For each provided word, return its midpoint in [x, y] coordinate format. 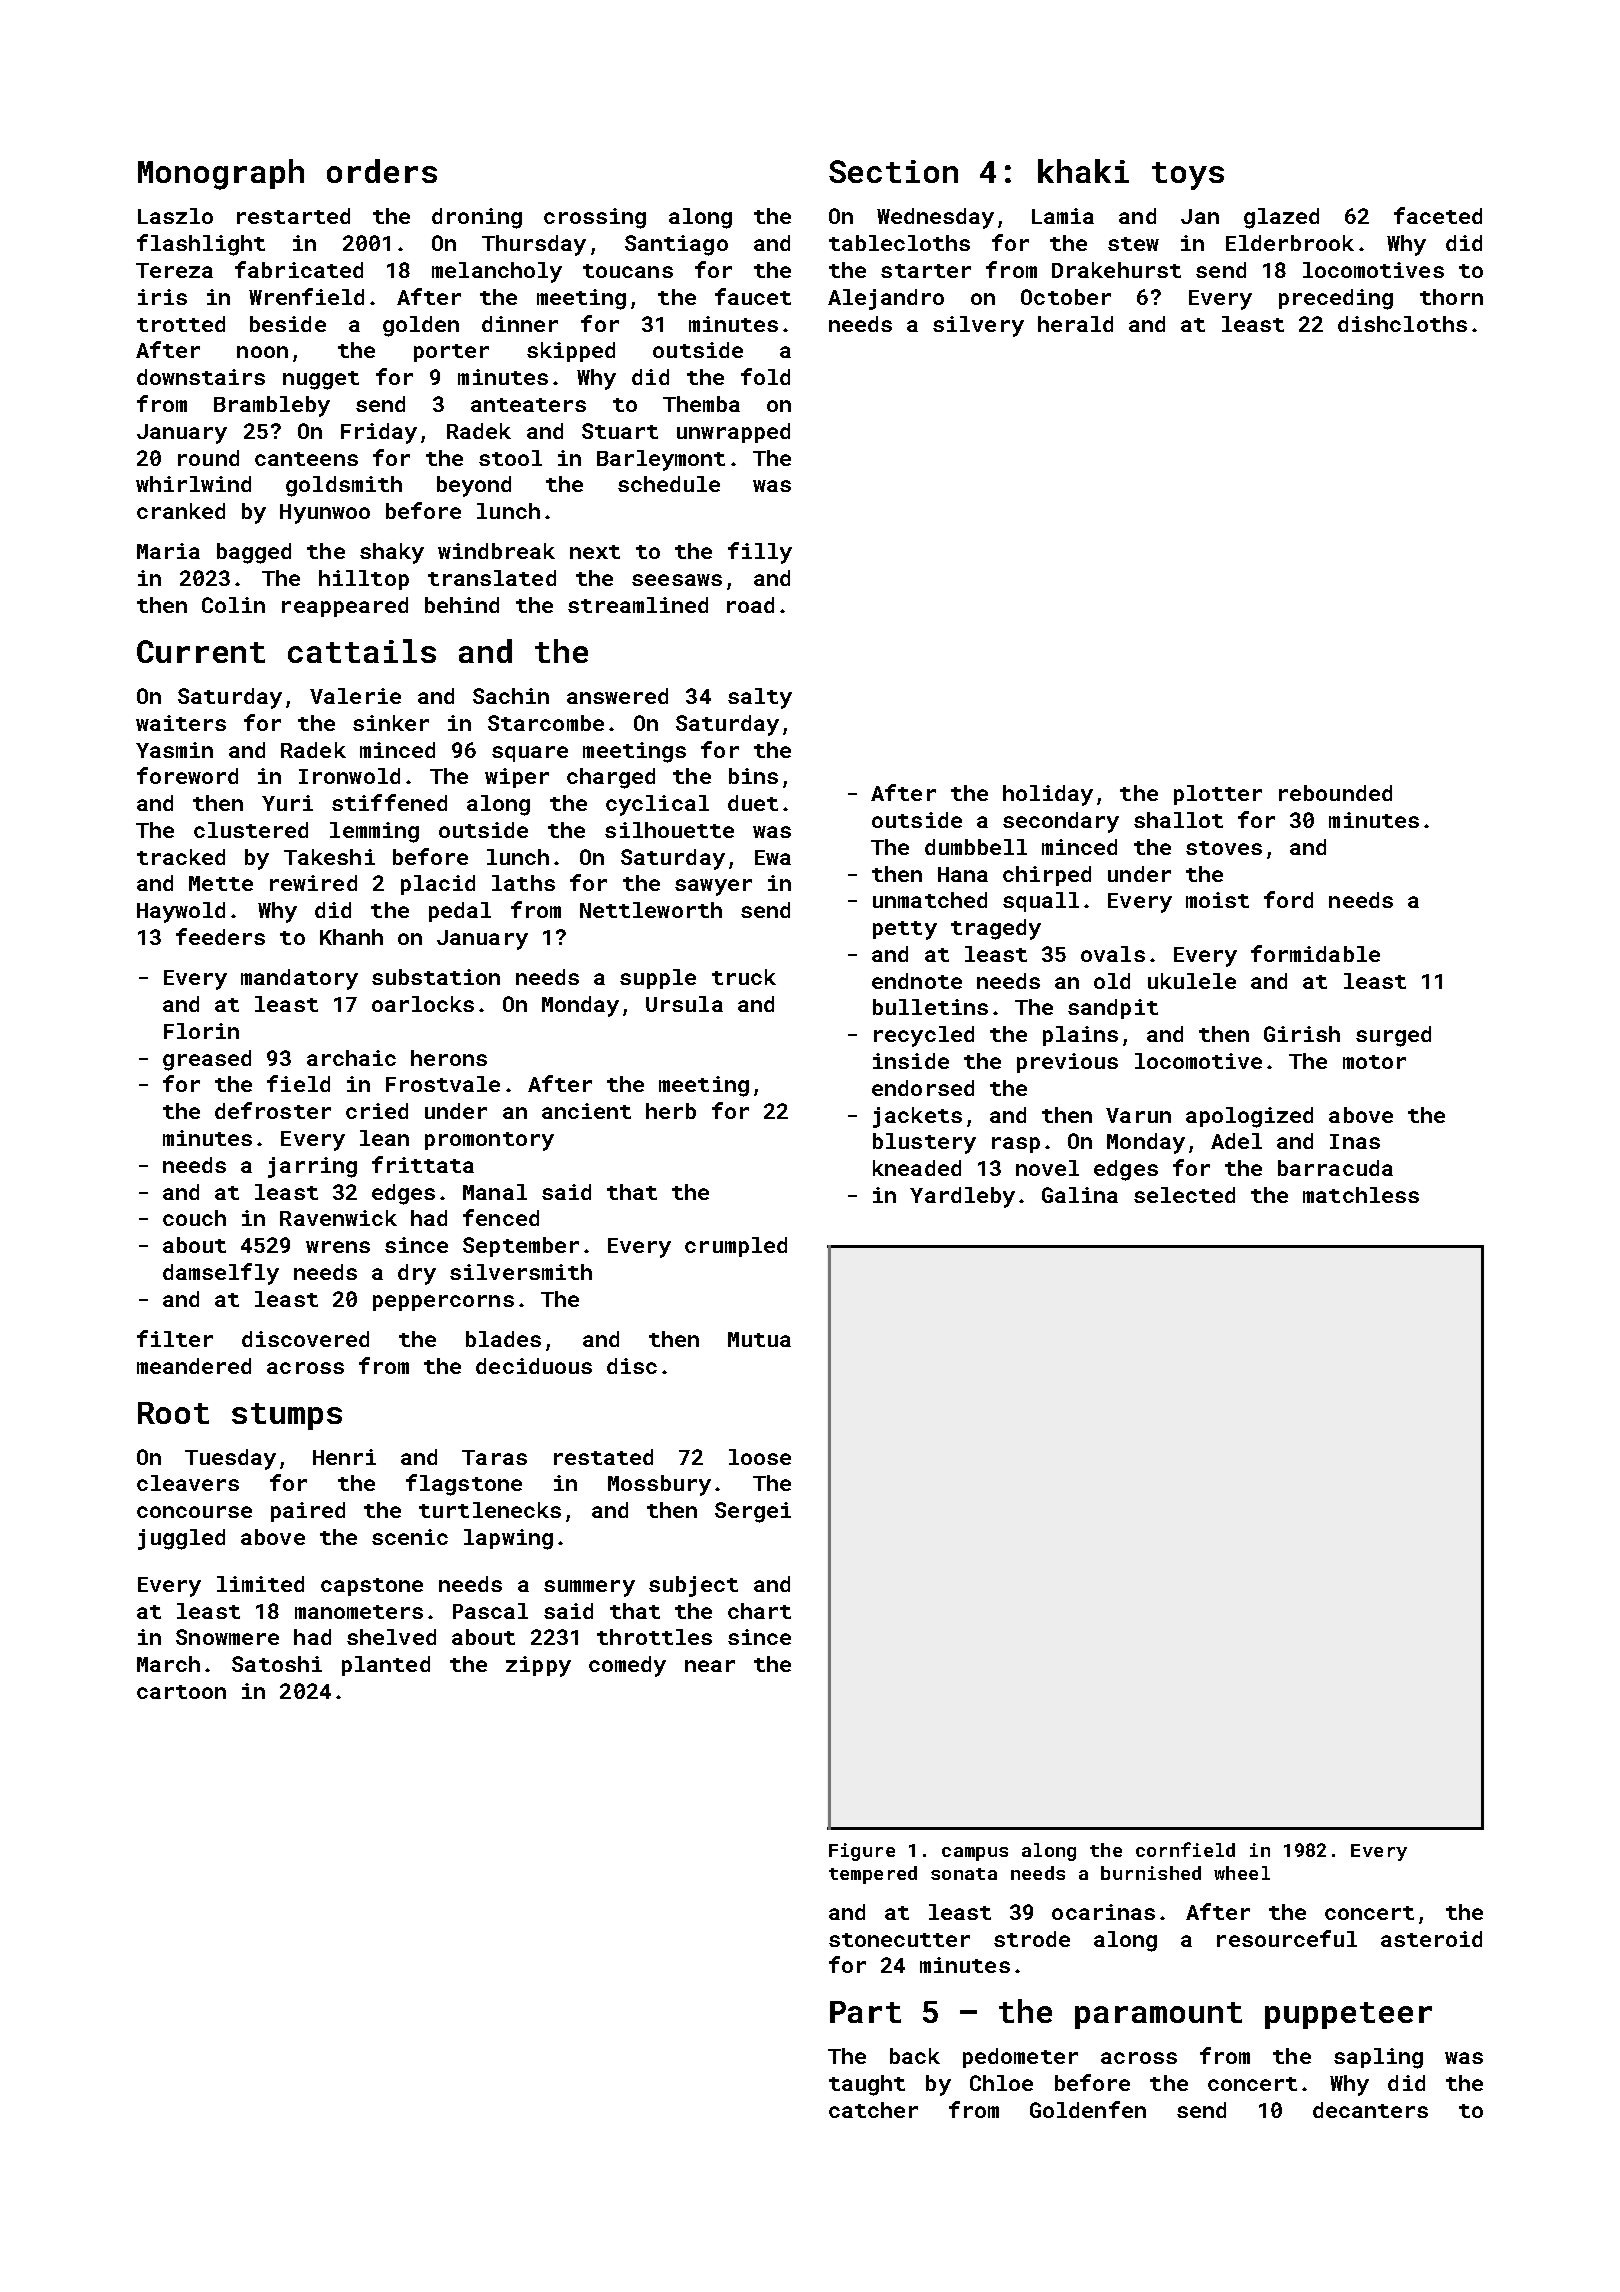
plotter [1218, 795]
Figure [862, 1852]
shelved [391, 1637]
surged [1393, 1036]
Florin [201, 1031]
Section [893, 171]
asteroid [1431, 1939]
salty [760, 698]
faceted [1438, 215]
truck [744, 977]
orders [382, 171]
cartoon [181, 1692]
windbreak [496, 551]
